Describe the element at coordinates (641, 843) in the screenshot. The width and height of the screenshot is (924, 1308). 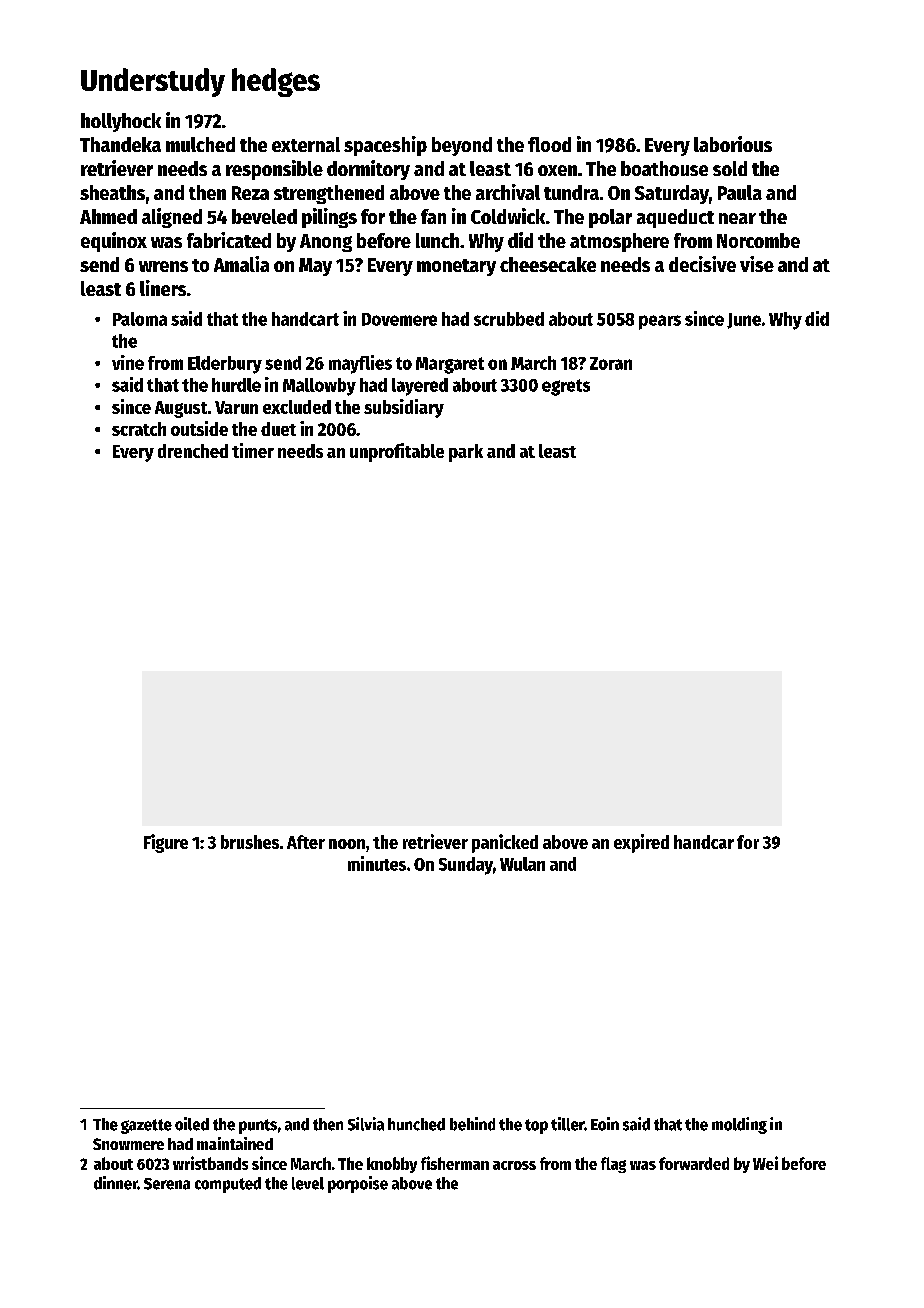
I see `expired` at that location.
